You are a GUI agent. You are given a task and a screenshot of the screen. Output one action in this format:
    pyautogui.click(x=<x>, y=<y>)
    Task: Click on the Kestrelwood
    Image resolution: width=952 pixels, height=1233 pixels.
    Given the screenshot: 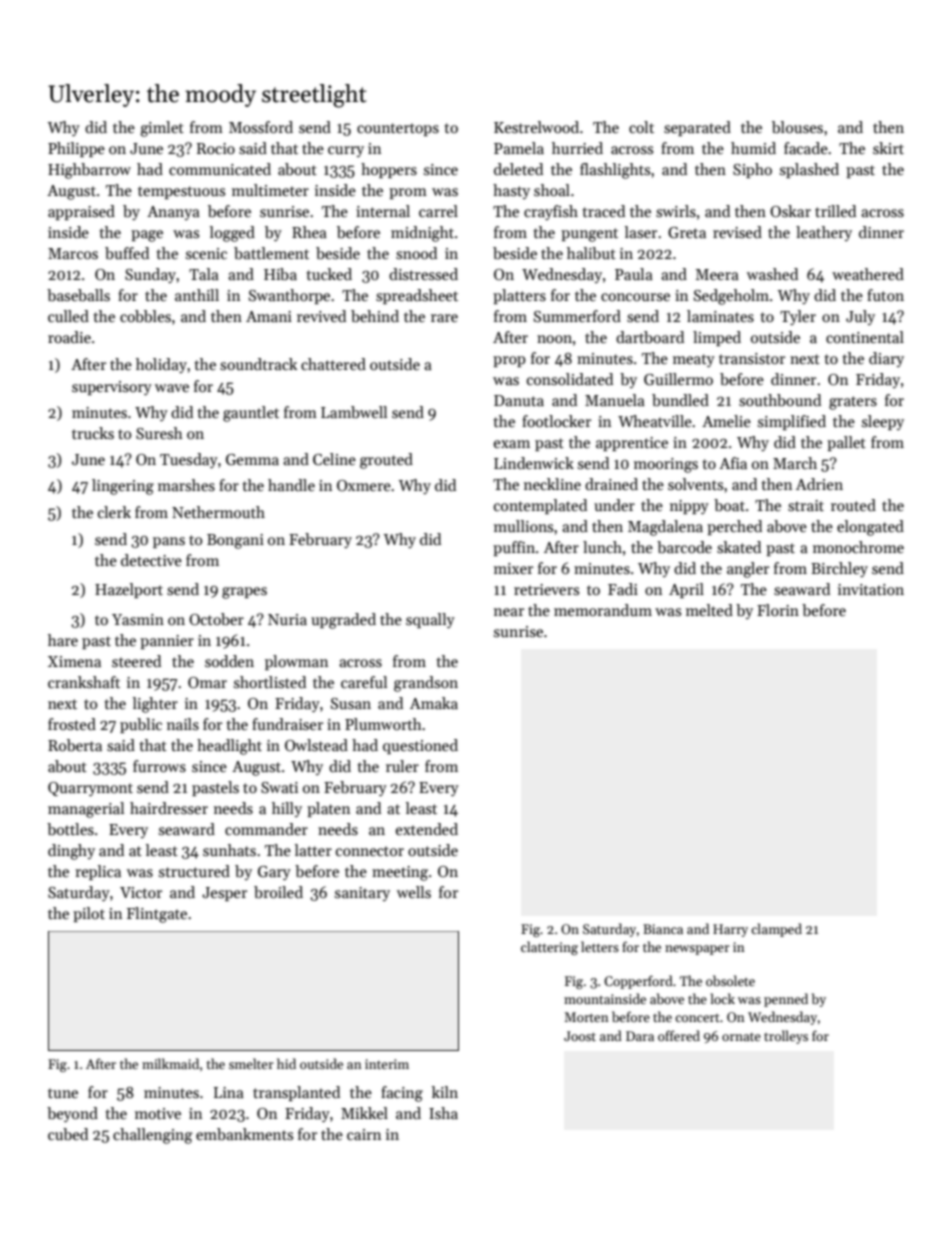 What is the action you would take?
    pyautogui.click(x=536, y=127)
